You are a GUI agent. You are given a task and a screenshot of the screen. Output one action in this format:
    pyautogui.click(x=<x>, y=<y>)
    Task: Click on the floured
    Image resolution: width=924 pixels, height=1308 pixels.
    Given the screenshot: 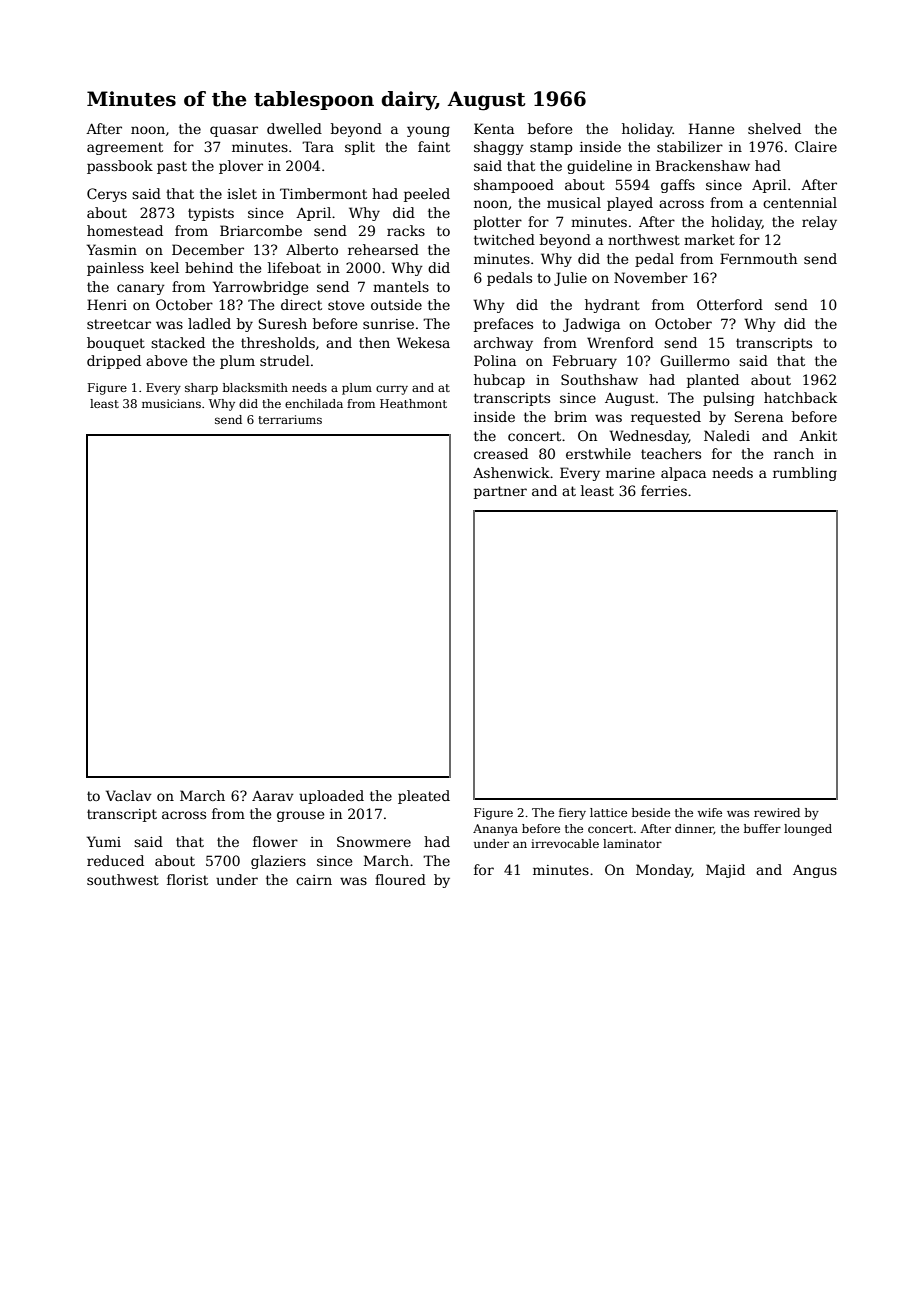 What is the action you would take?
    pyautogui.click(x=400, y=879)
